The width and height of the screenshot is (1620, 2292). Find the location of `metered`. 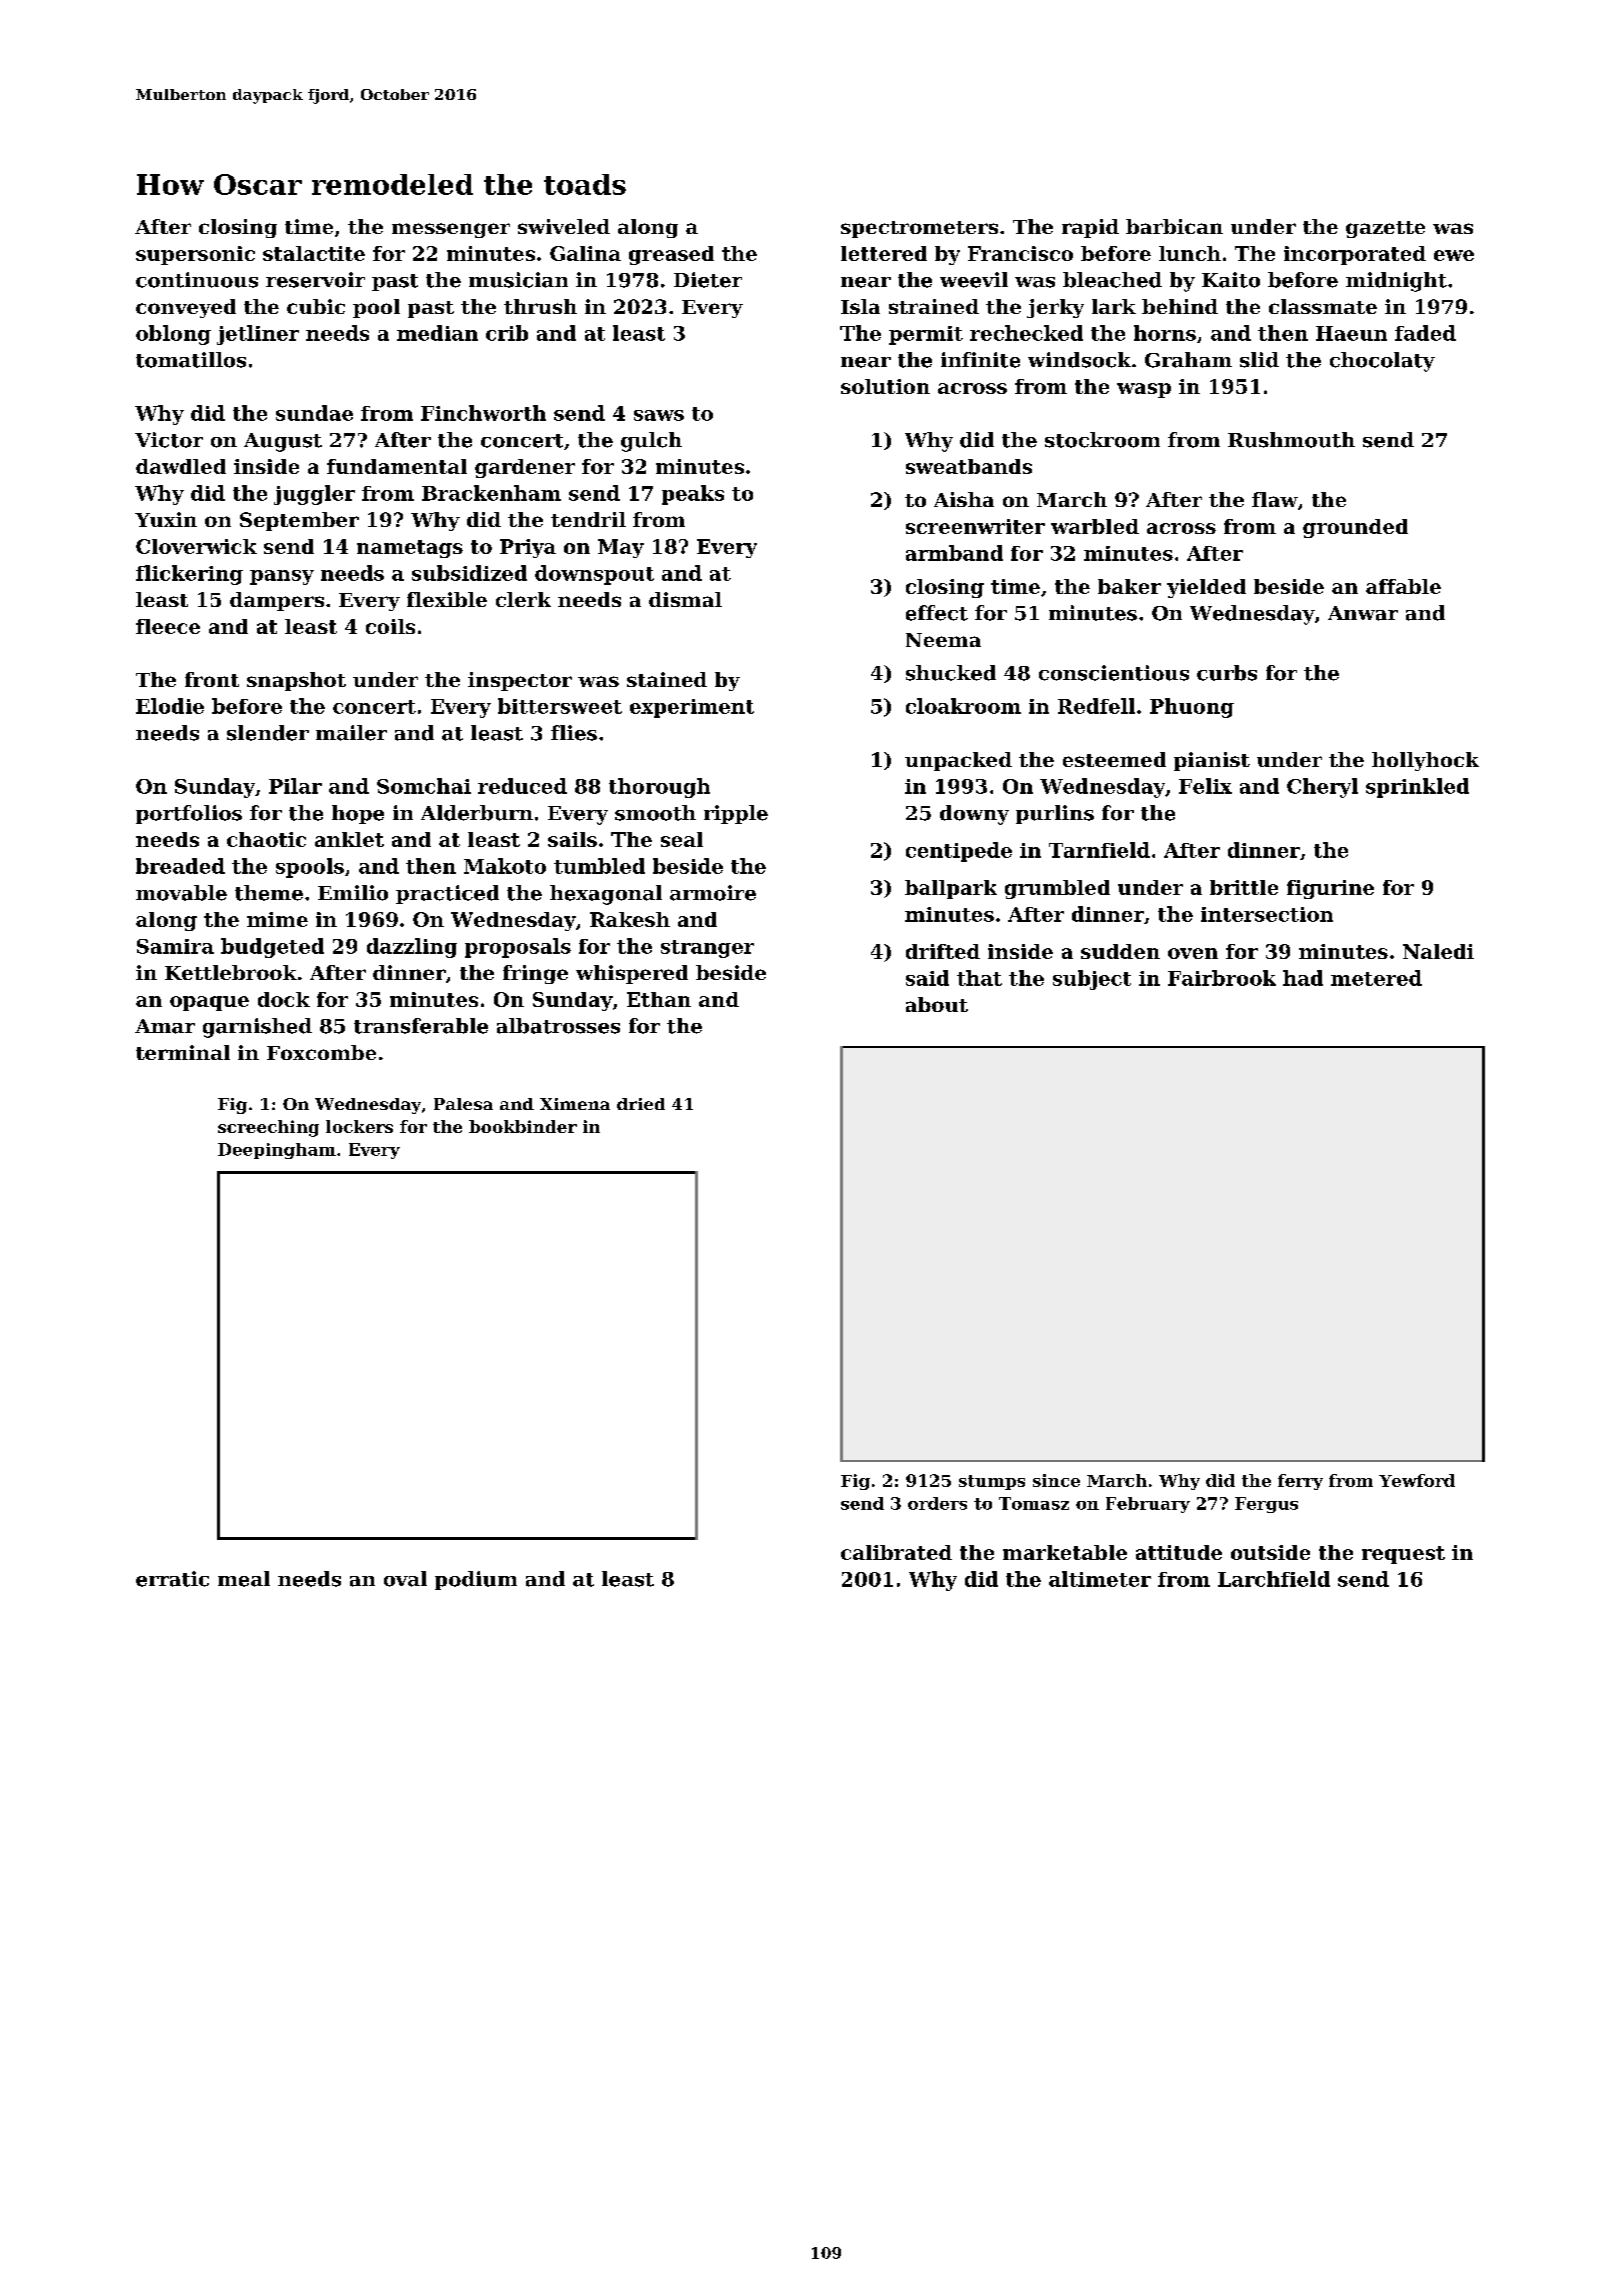

metered is located at coordinates (1376, 978).
